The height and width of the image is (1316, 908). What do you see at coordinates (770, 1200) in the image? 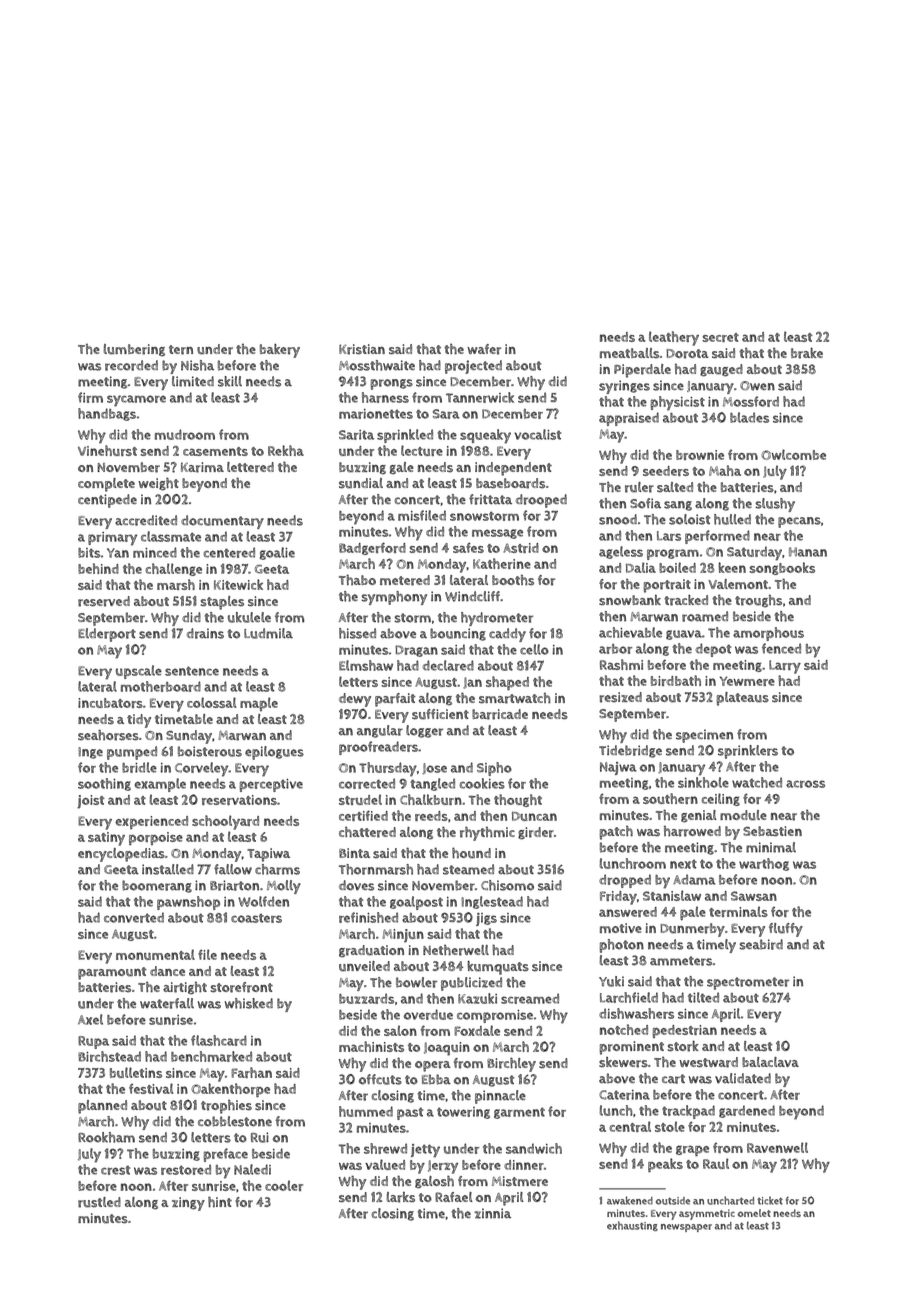
I see `ticket` at bounding box center [770, 1200].
